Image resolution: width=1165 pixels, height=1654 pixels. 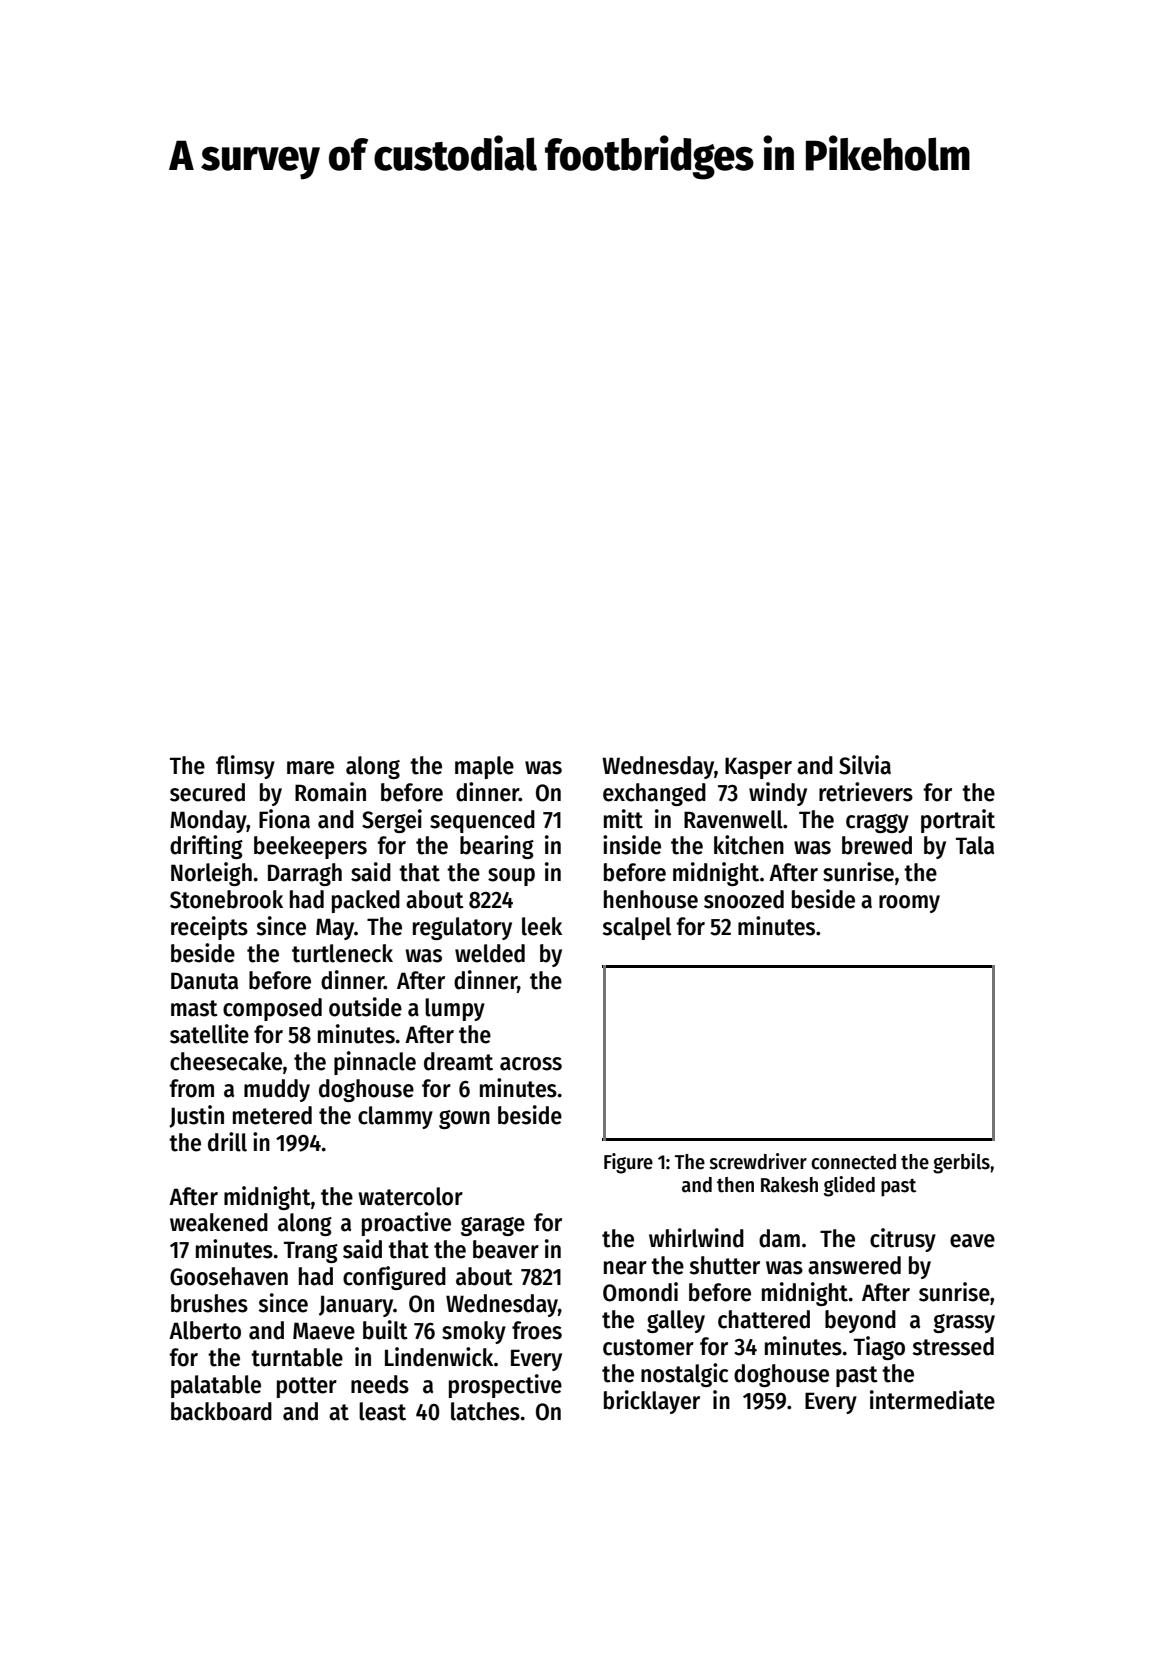 I want to click on gown, so click(x=464, y=1119).
